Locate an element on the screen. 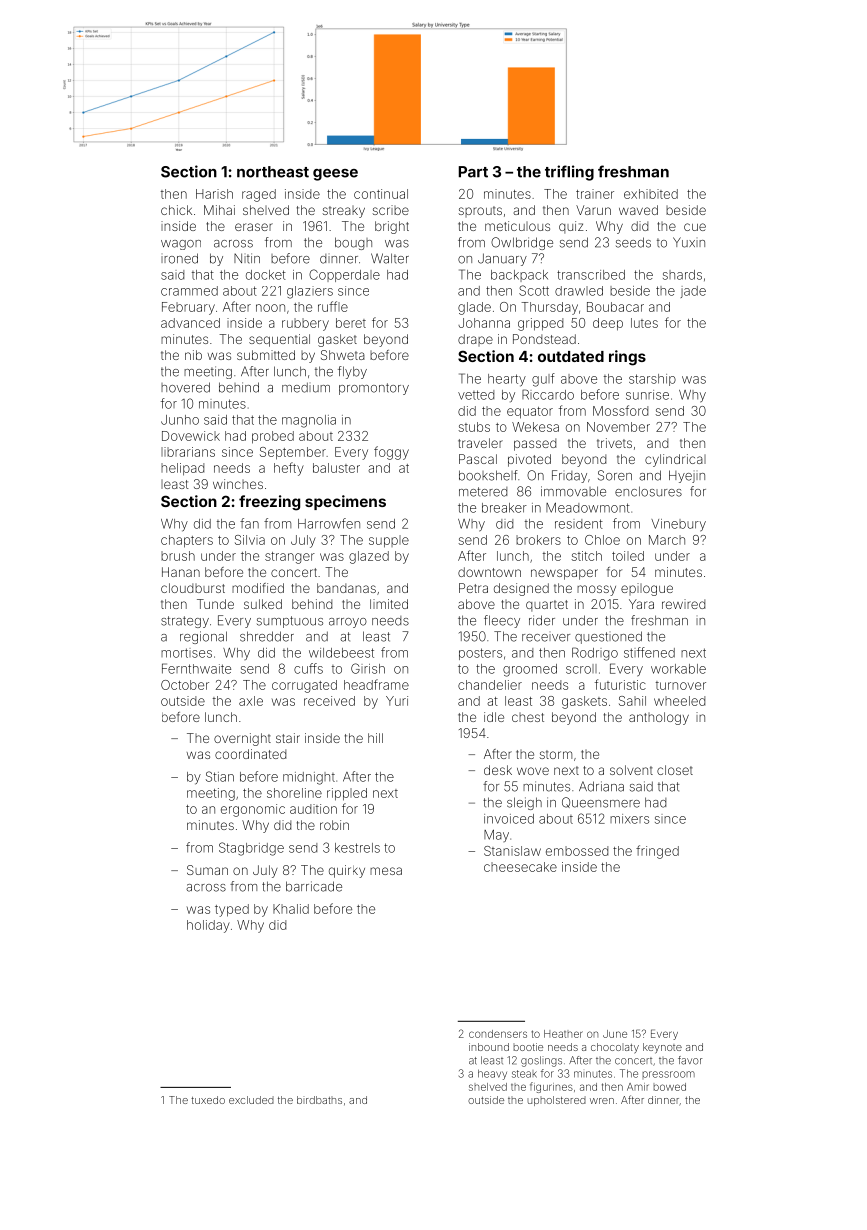 This screenshot has height=1230, width=867. equator is located at coordinates (530, 413).
